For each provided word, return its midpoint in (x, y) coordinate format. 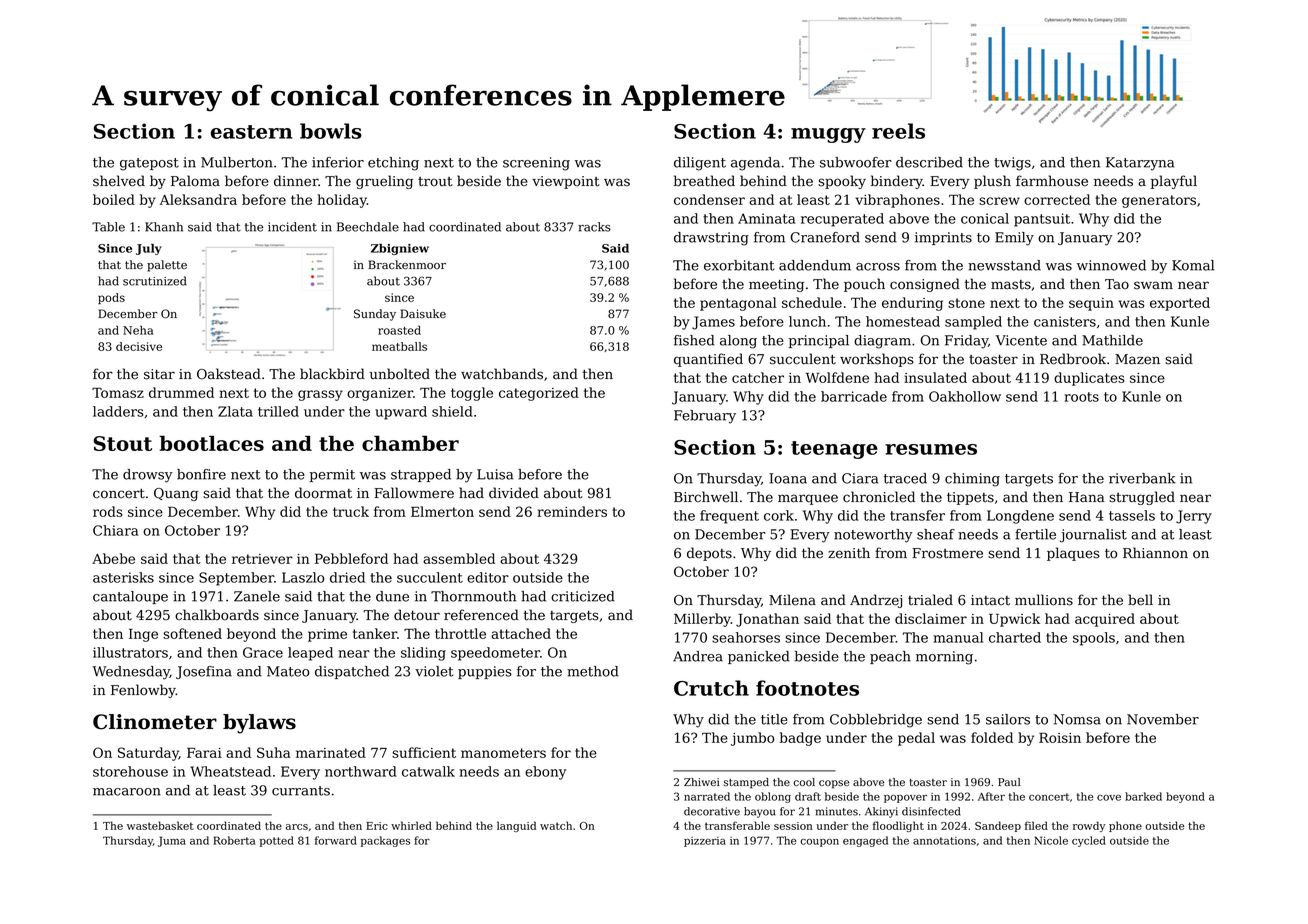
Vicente (1021, 340)
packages (385, 841)
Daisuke (423, 314)
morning (944, 658)
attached (521, 633)
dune (392, 596)
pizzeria (705, 842)
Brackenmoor (407, 265)
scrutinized (155, 281)
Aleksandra (198, 199)
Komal (1193, 265)
